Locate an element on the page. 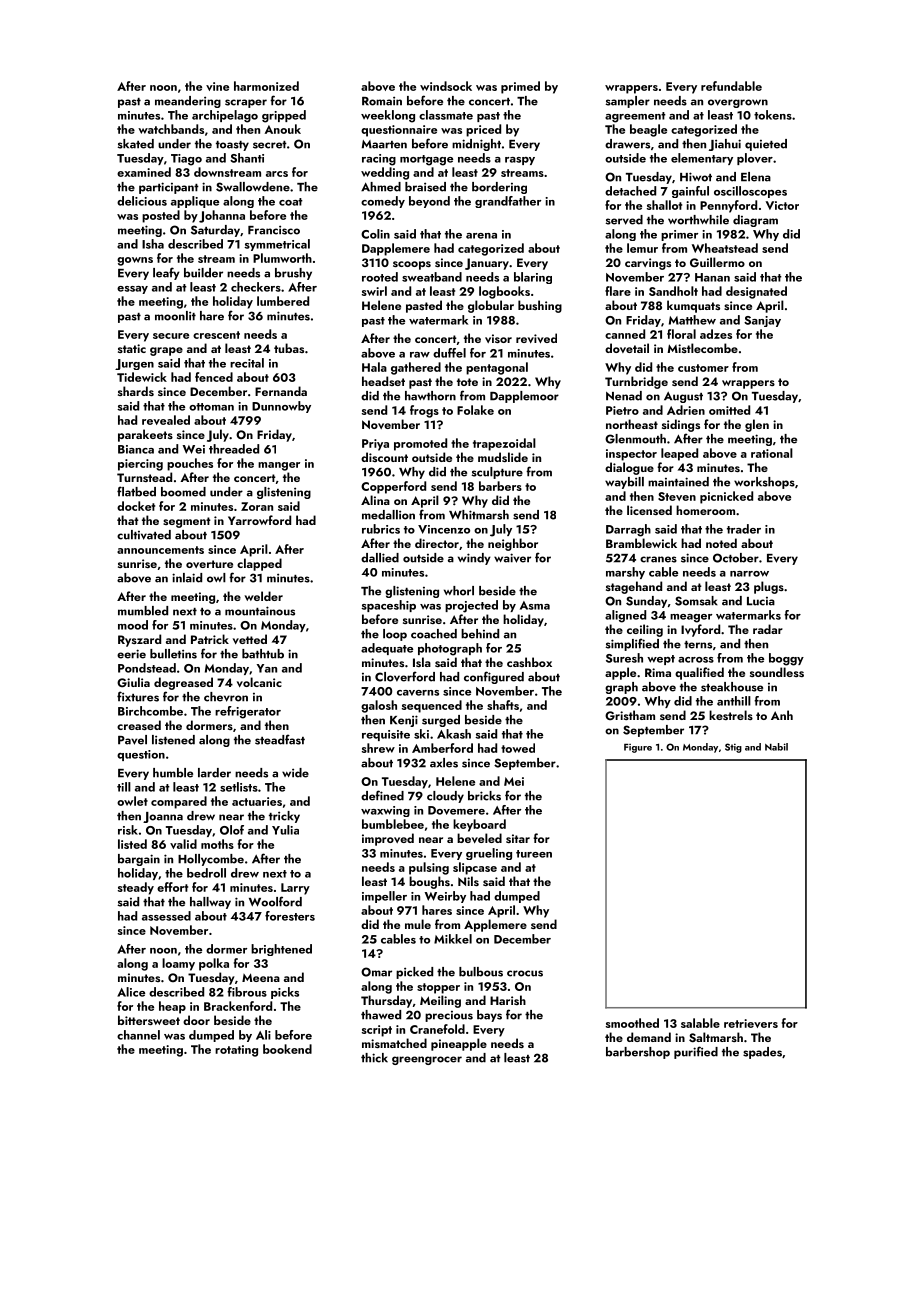  boggy is located at coordinates (786, 659).
